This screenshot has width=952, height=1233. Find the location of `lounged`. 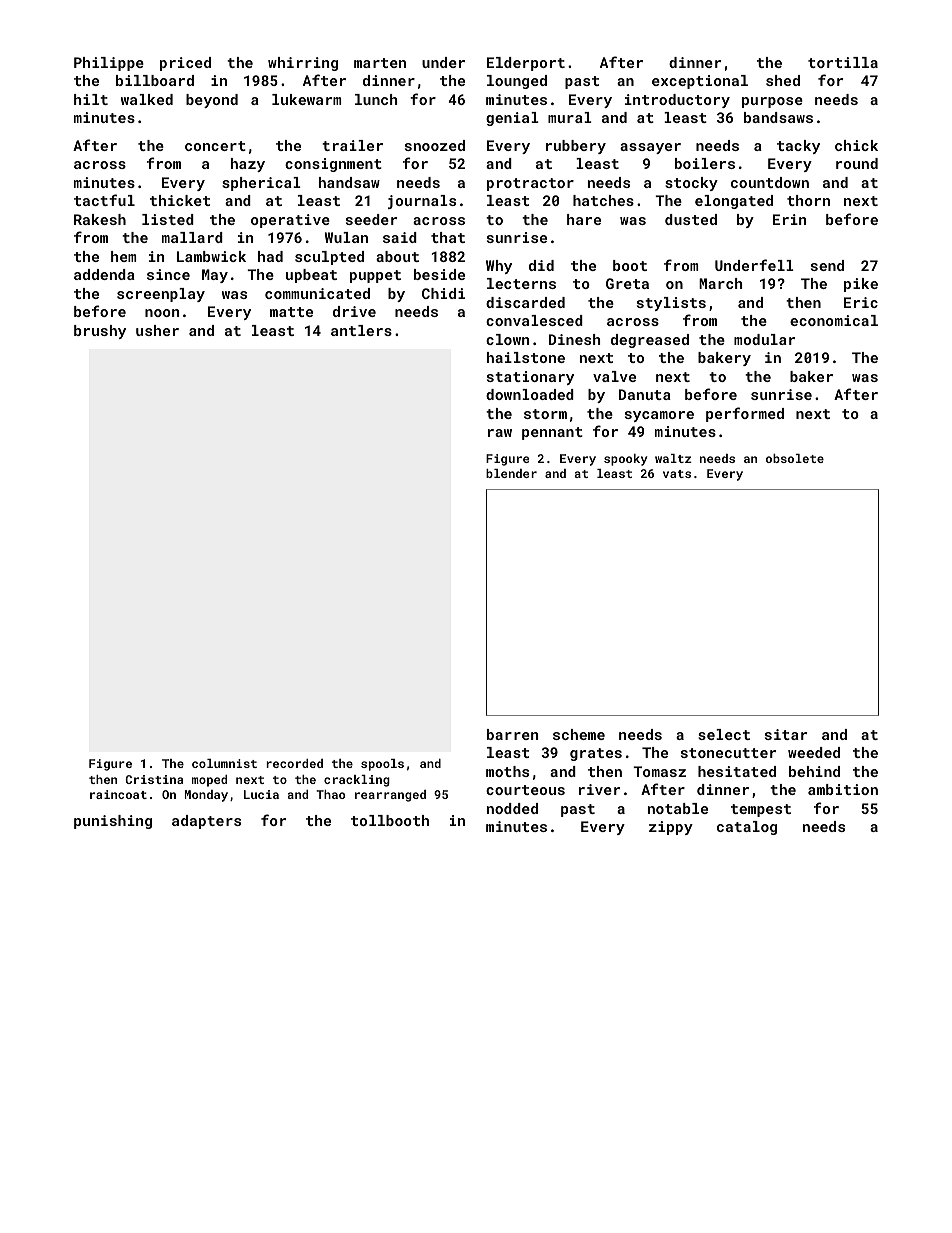

lounged is located at coordinates (517, 82).
